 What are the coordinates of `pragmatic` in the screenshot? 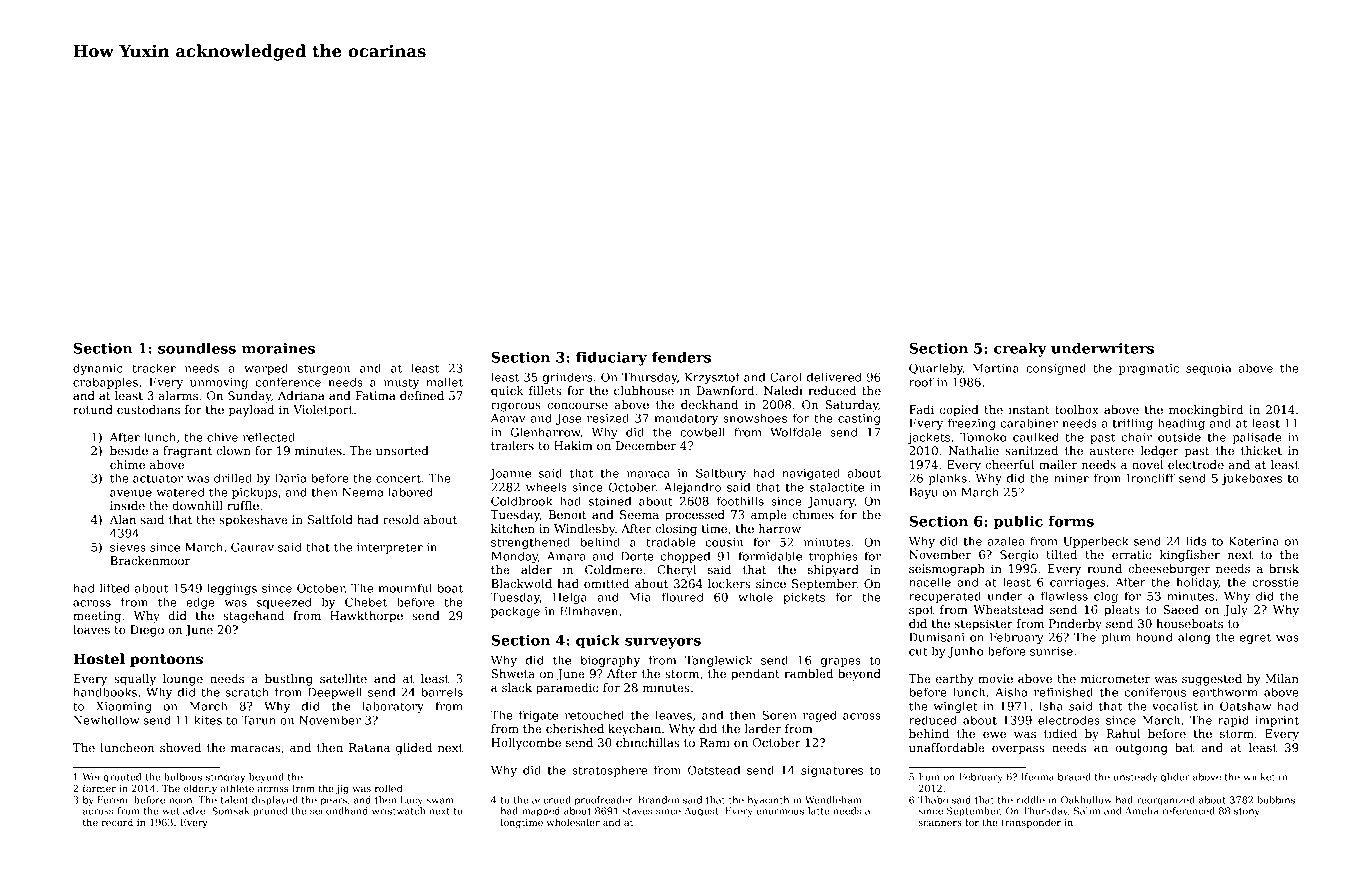 It's located at (1149, 369).
